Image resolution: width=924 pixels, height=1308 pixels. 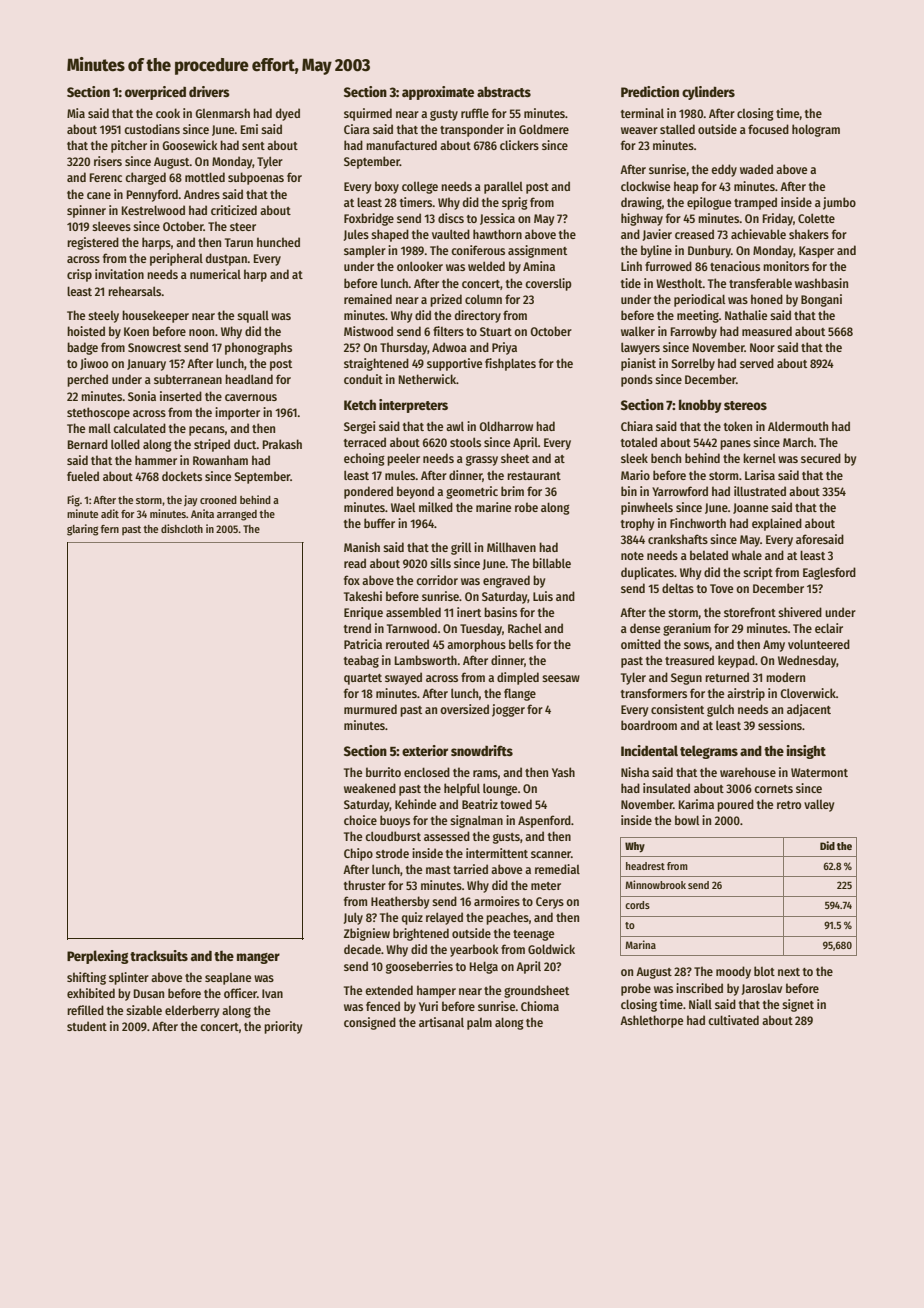 I want to click on Chioma, so click(x=540, y=1006).
